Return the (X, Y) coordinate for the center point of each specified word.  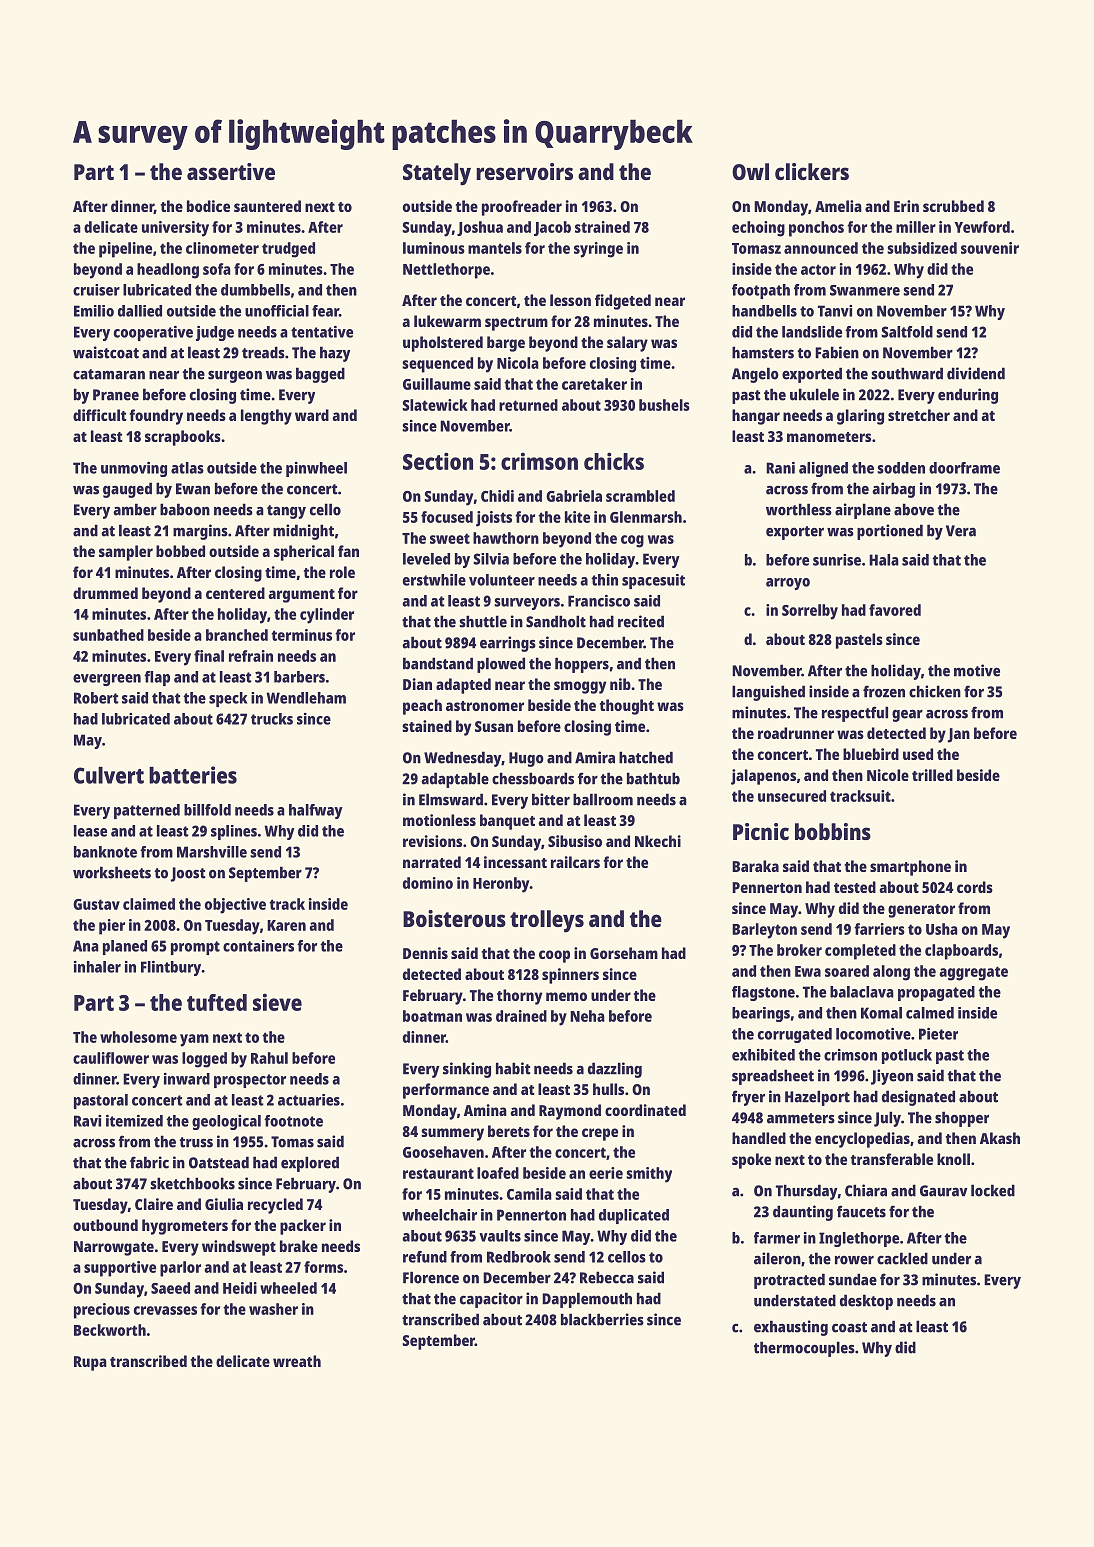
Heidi (240, 1288)
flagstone (763, 993)
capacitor (491, 1300)
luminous (434, 248)
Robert (96, 698)
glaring (860, 417)
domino (428, 883)
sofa (217, 269)
